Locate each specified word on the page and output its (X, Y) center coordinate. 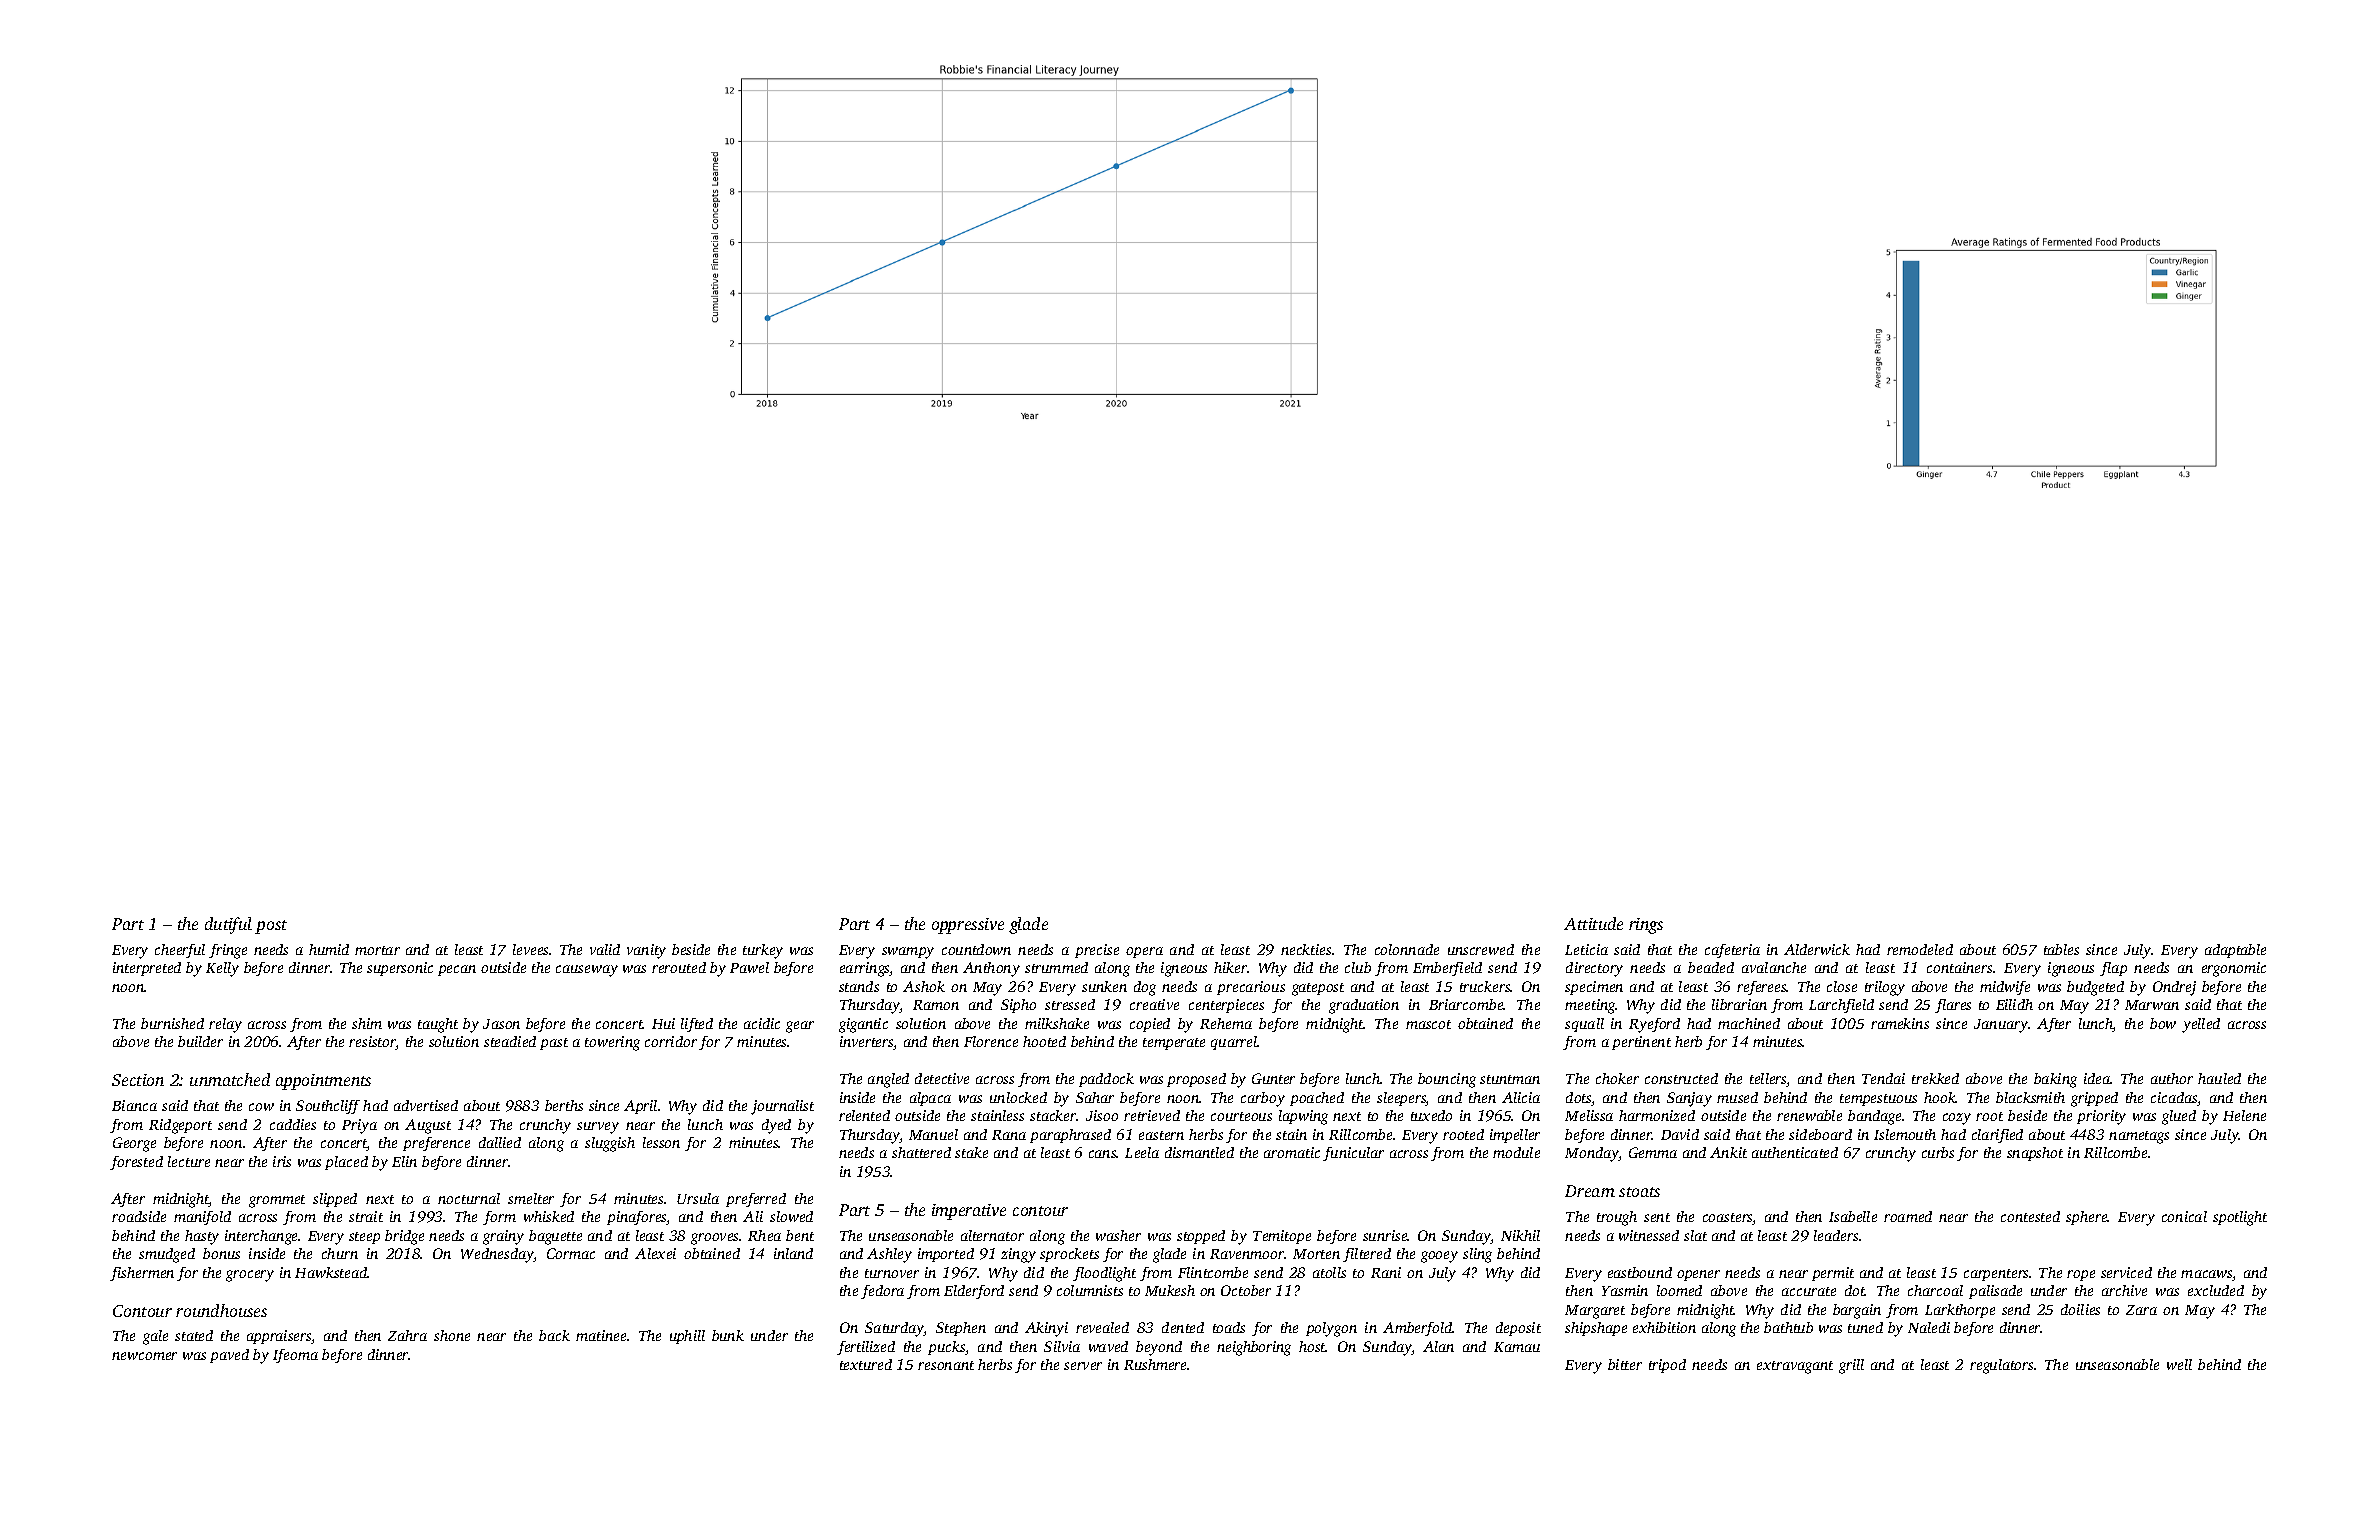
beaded (1711, 967)
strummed (1056, 967)
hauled (2219, 1078)
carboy (1263, 1099)
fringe (228, 951)
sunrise (1385, 1235)
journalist (782, 1107)
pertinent (1641, 1043)
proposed (1196, 1080)
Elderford (974, 1292)
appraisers (279, 1337)
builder (200, 1041)
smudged (167, 1255)
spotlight (2240, 1218)
